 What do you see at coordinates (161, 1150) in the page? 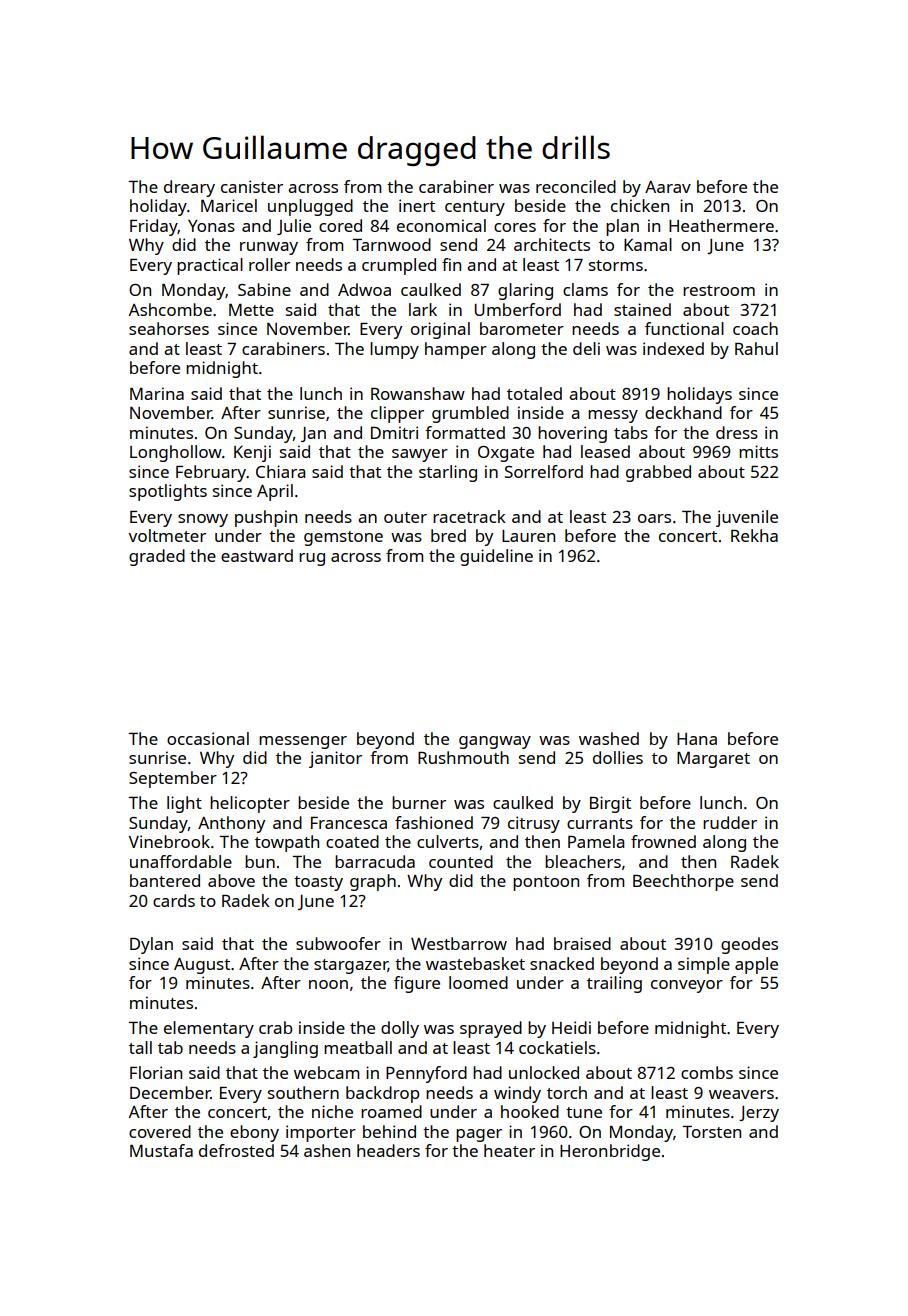
I see `Mustafa` at bounding box center [161, 1150].
